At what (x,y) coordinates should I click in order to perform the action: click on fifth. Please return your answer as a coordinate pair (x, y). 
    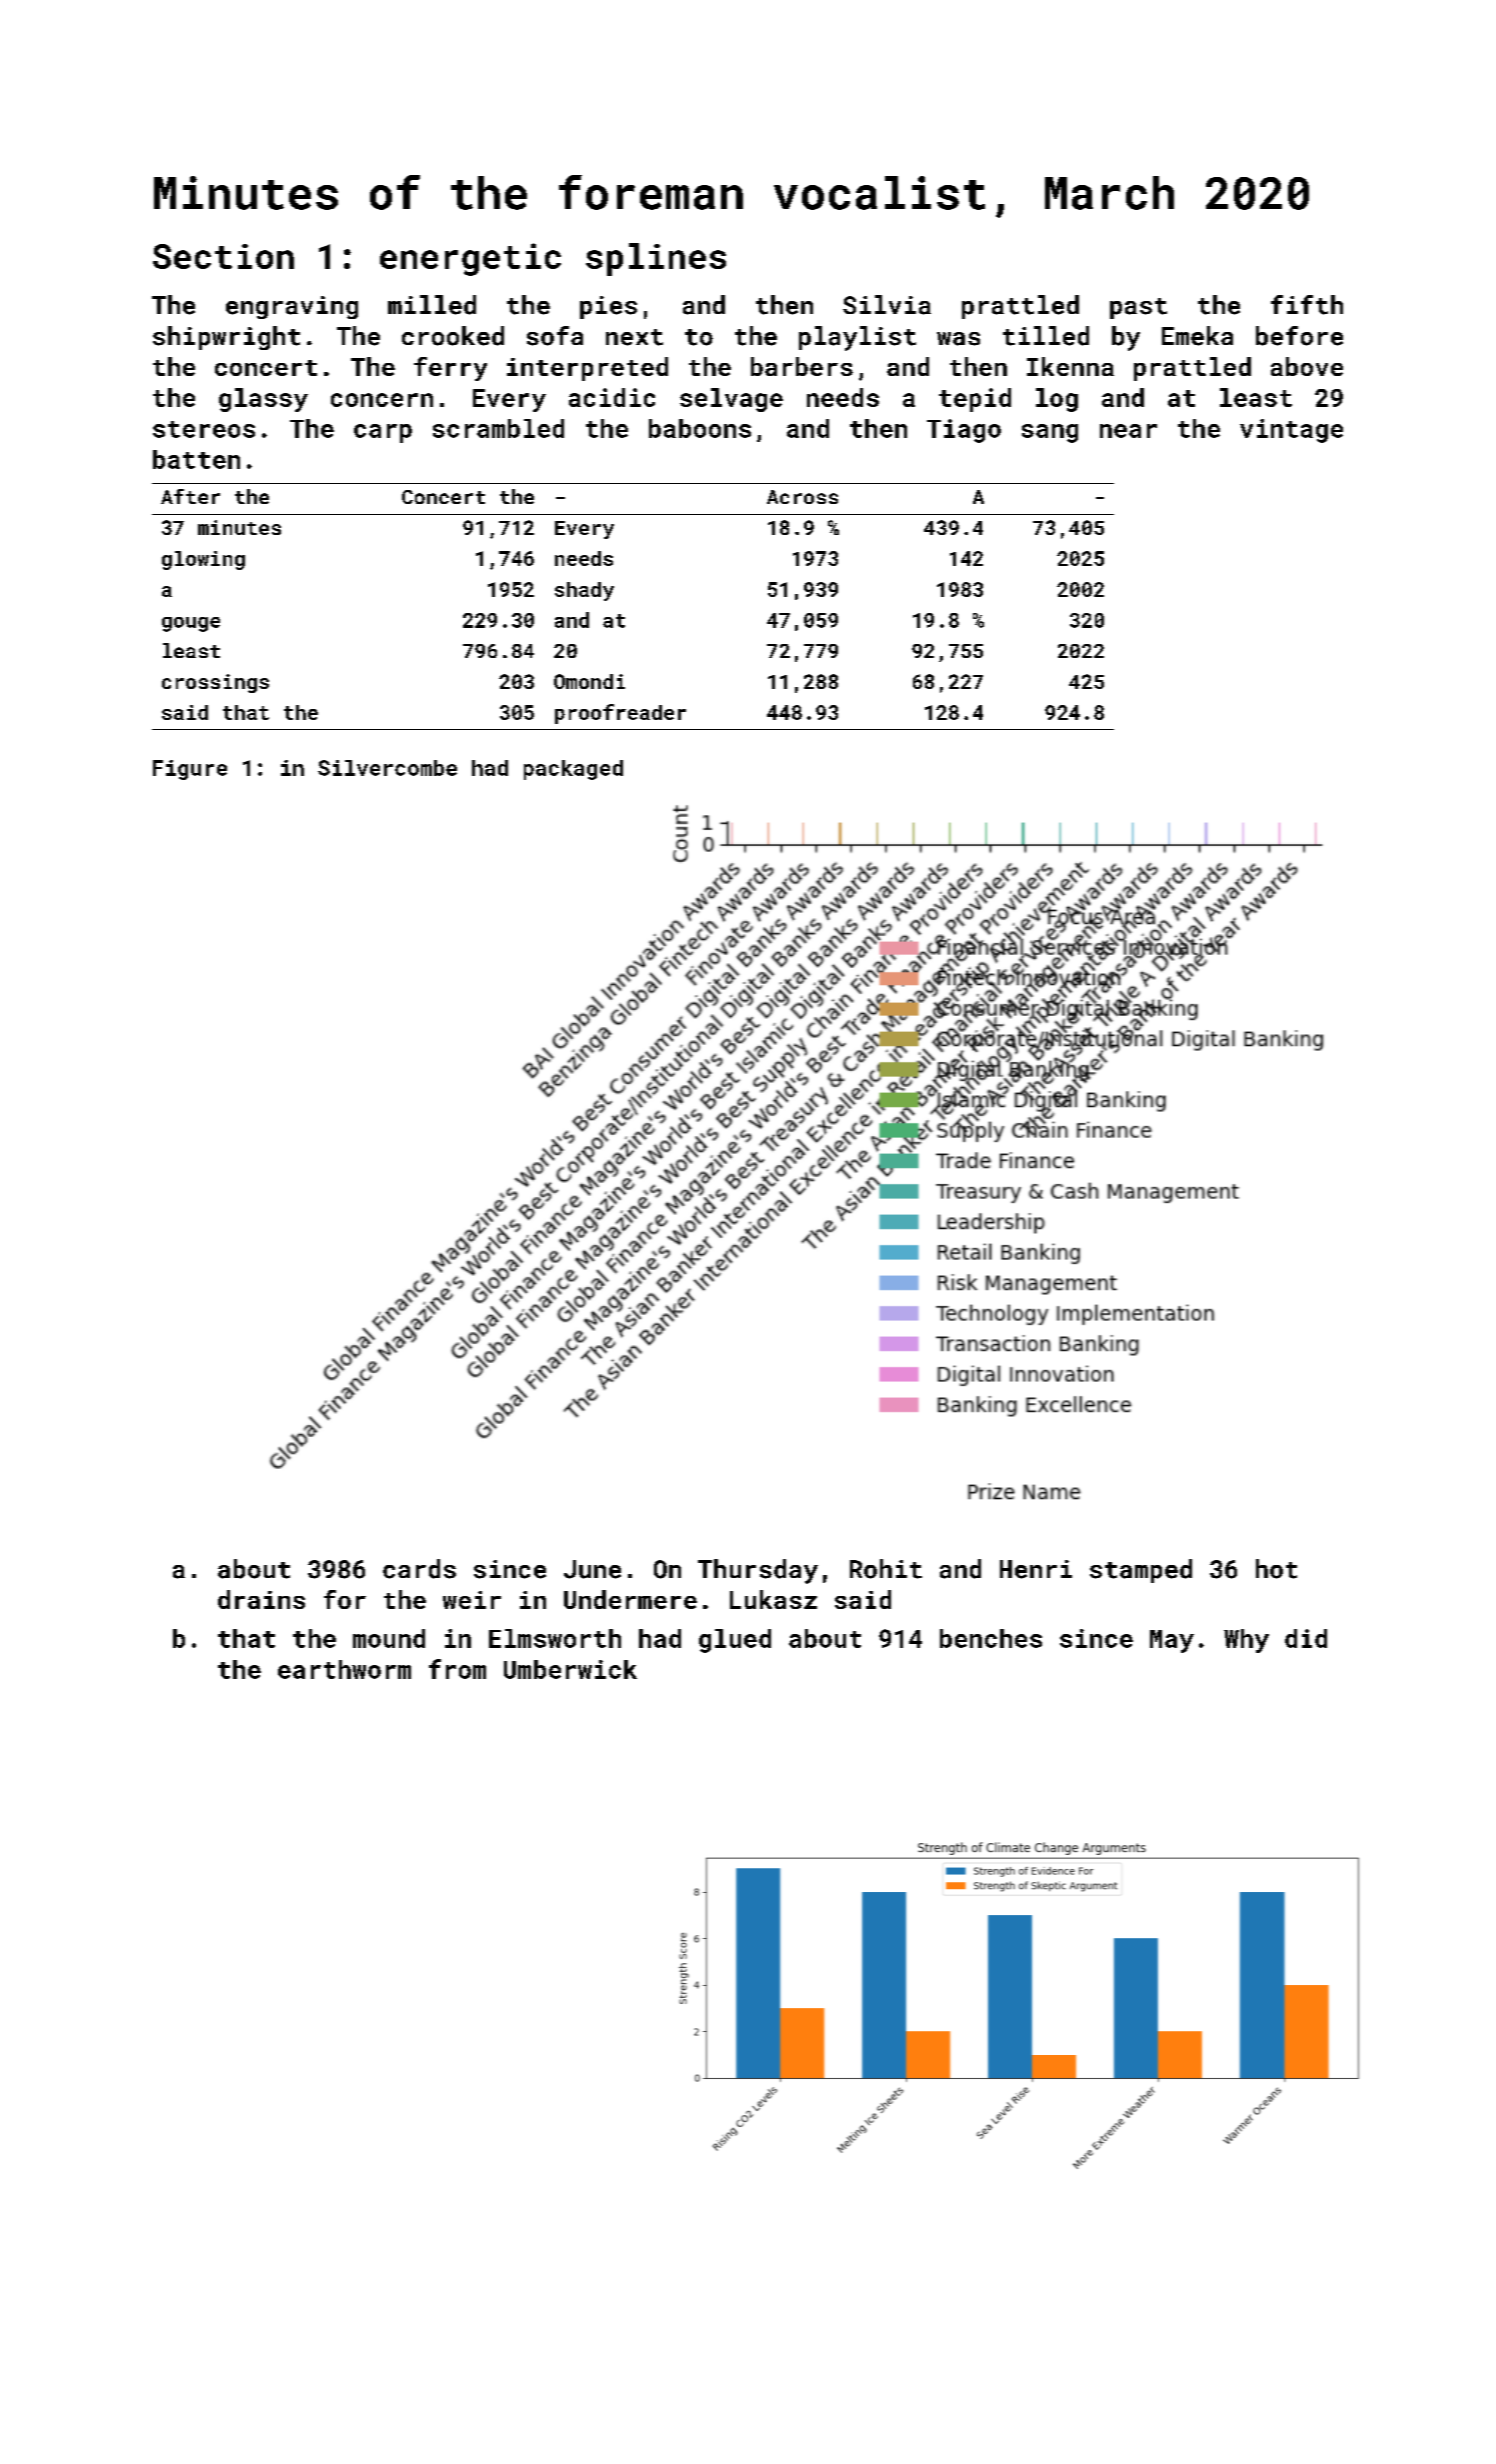
    Looking at the image, I should click on (1307, 305).
